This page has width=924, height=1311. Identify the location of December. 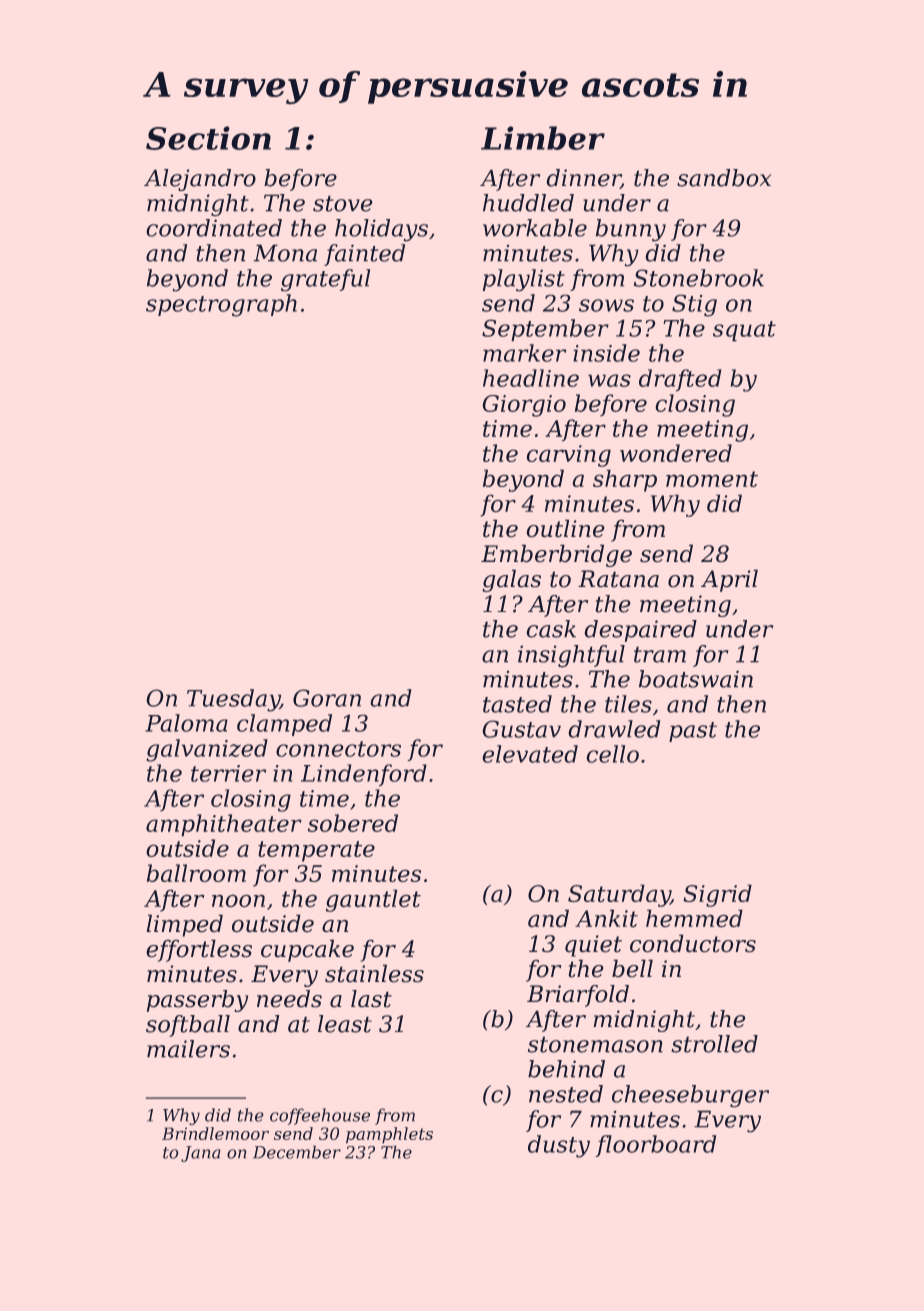
(297, 1152).
